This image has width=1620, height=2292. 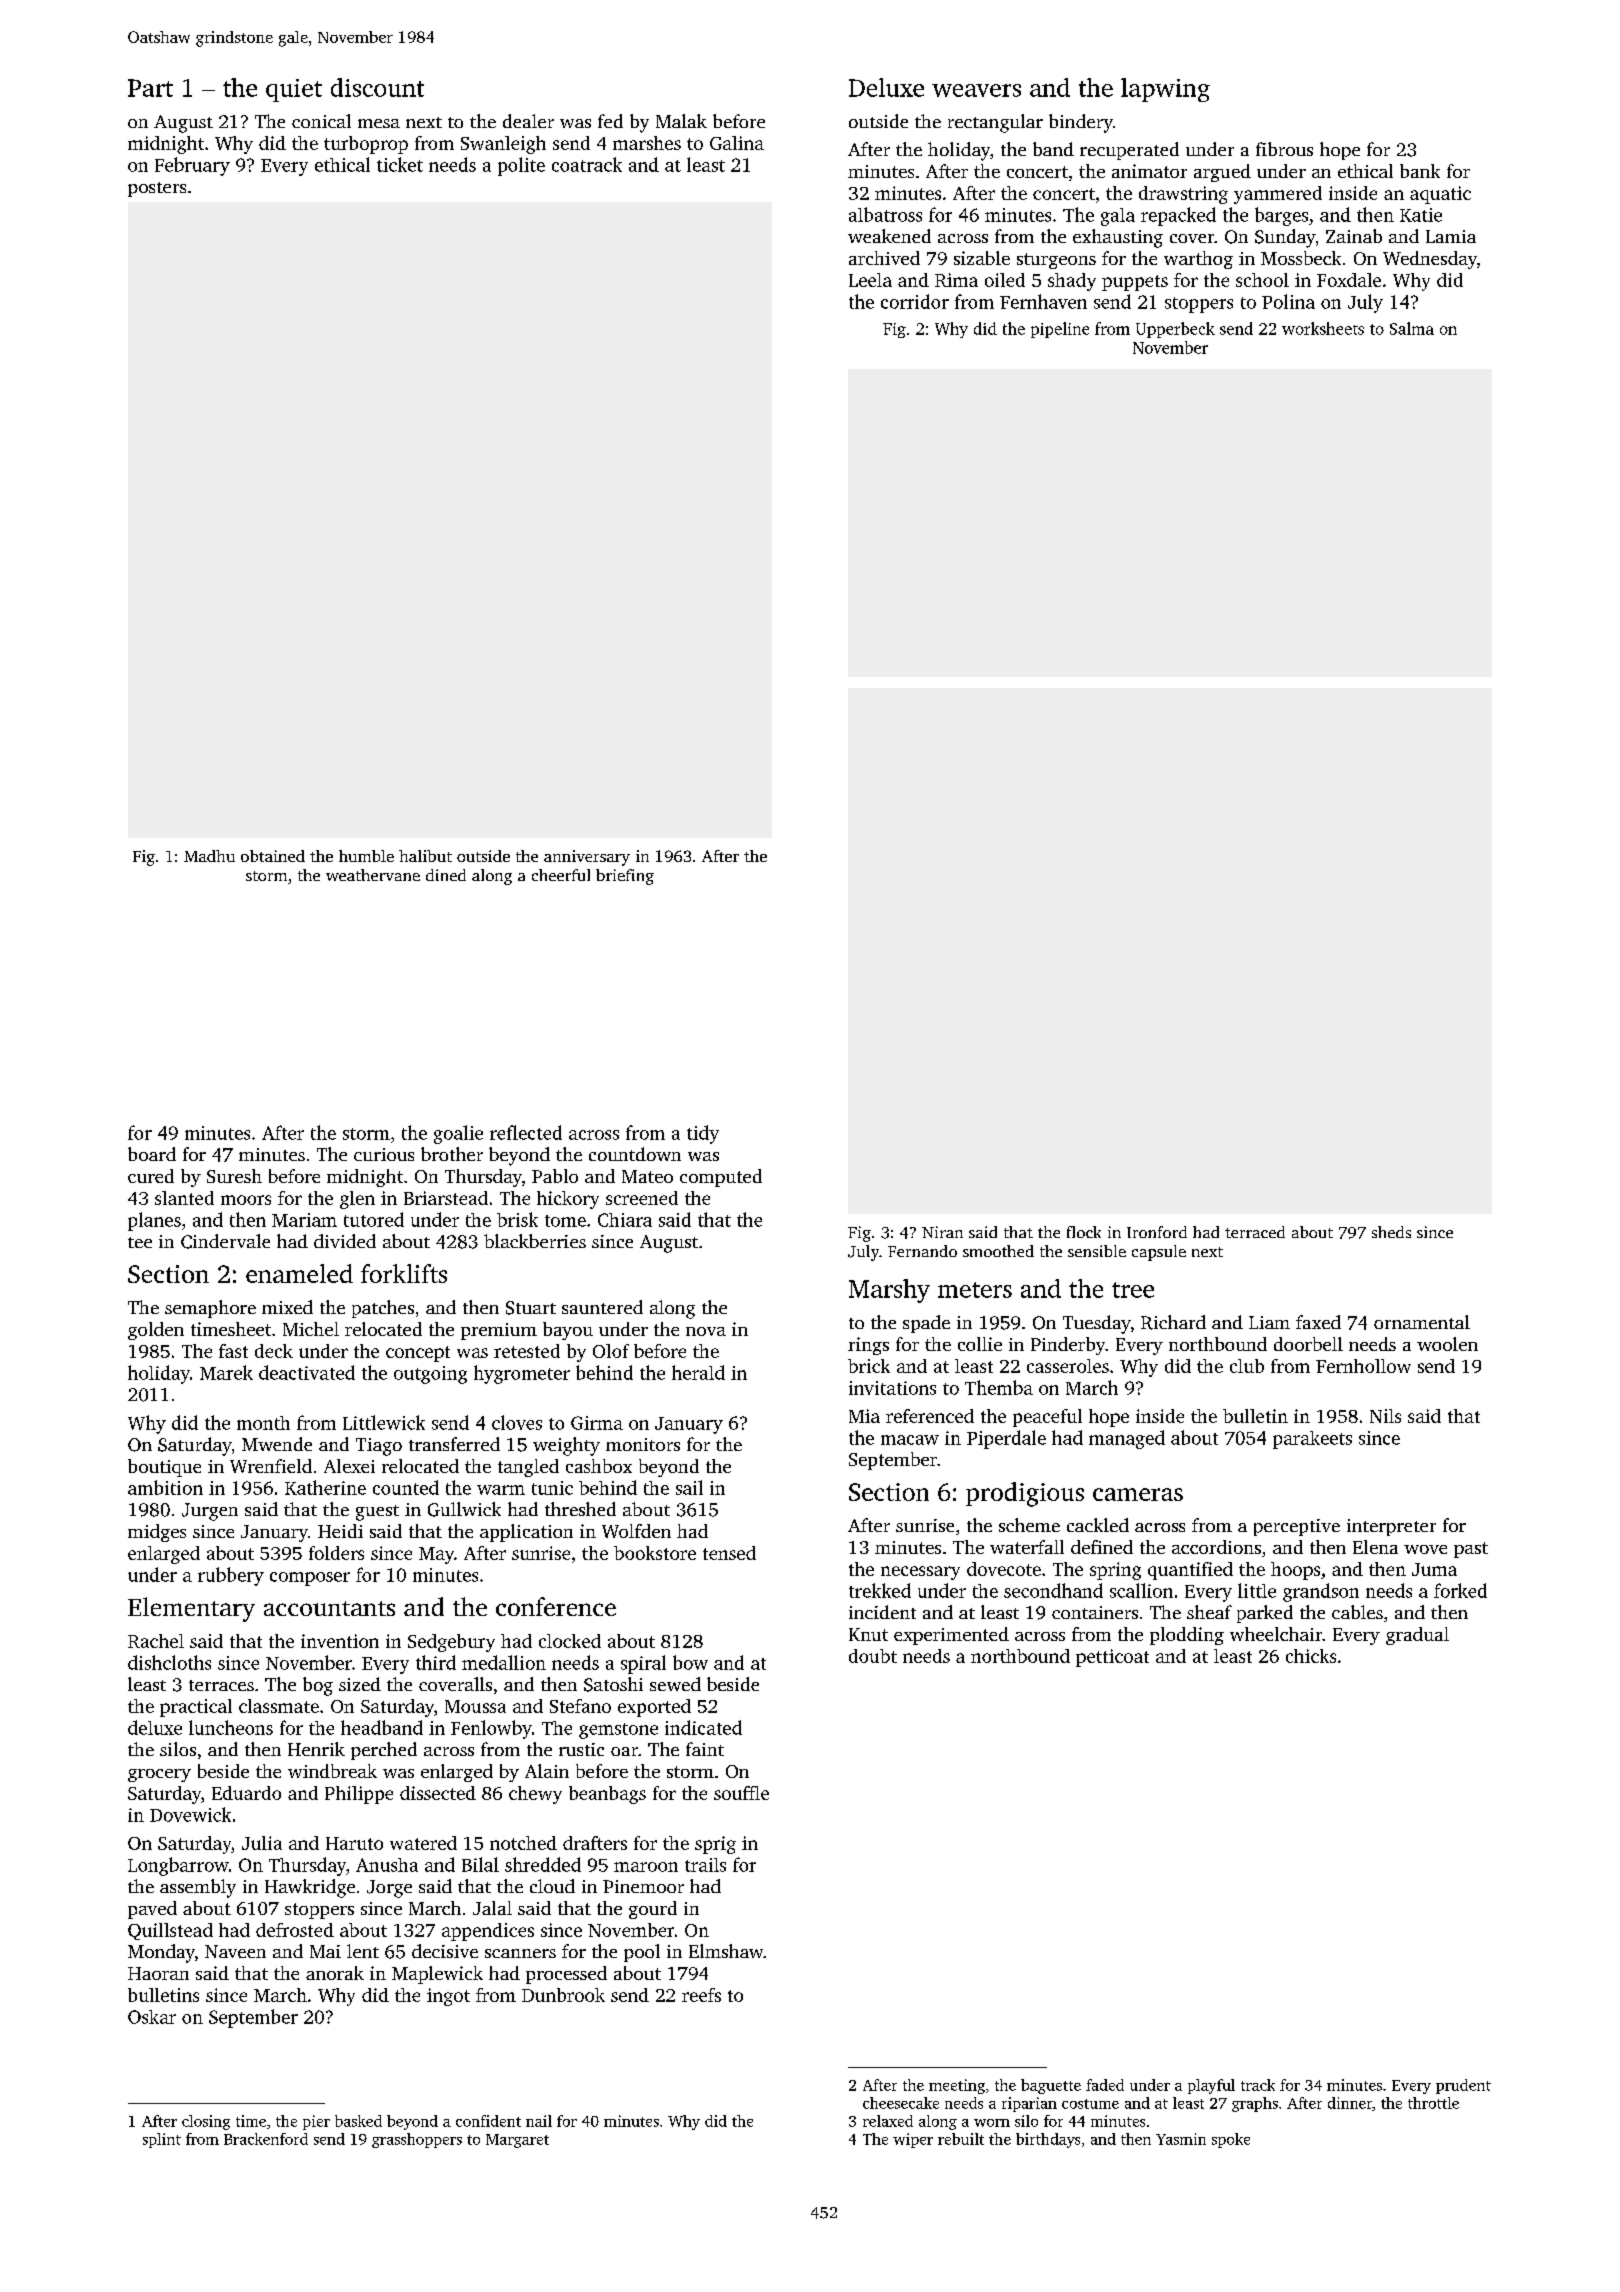 I want to click on anniversary, so click(x=587, y=858).
